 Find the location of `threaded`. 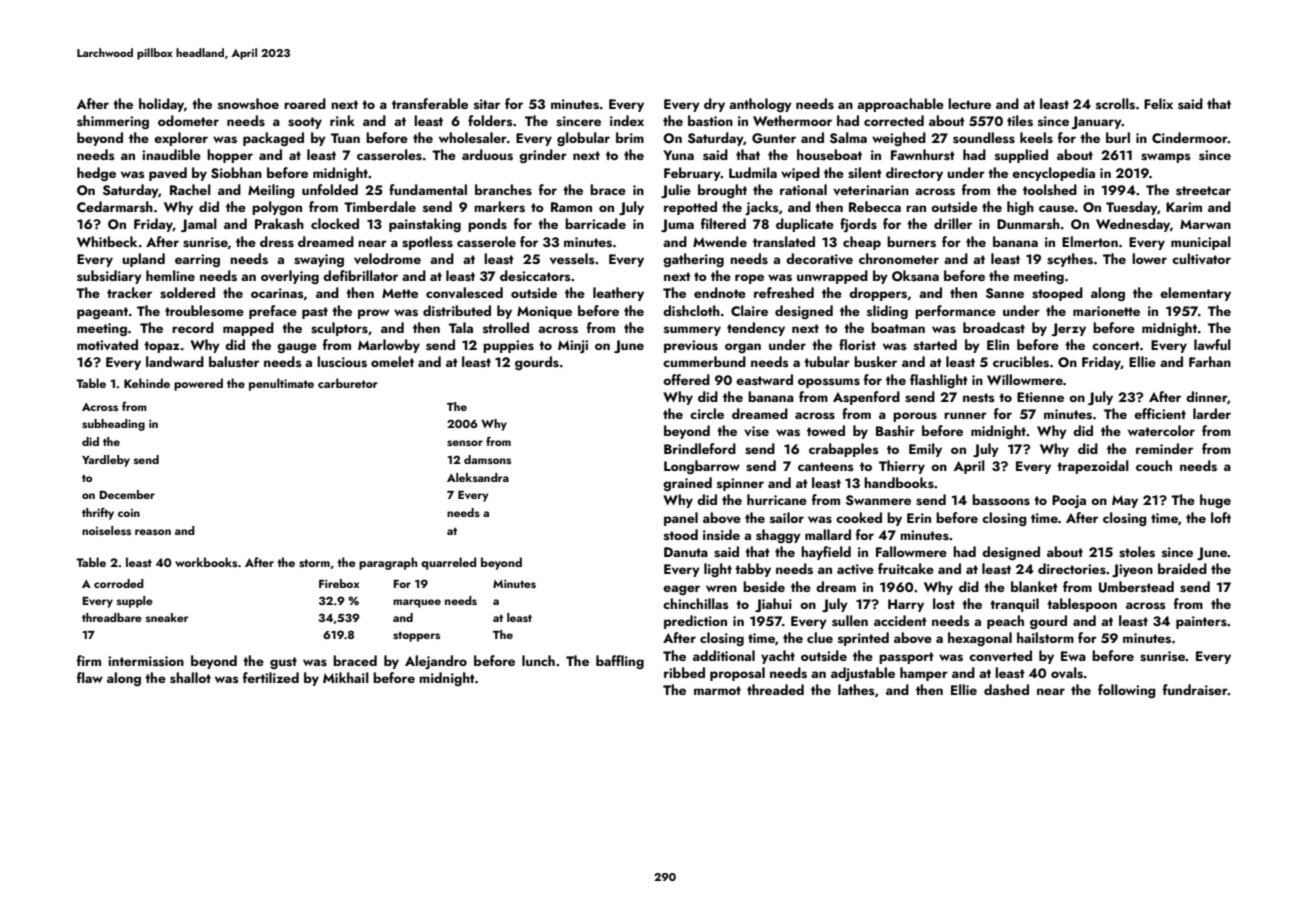

threaded is located at coordinates (775, 689).
